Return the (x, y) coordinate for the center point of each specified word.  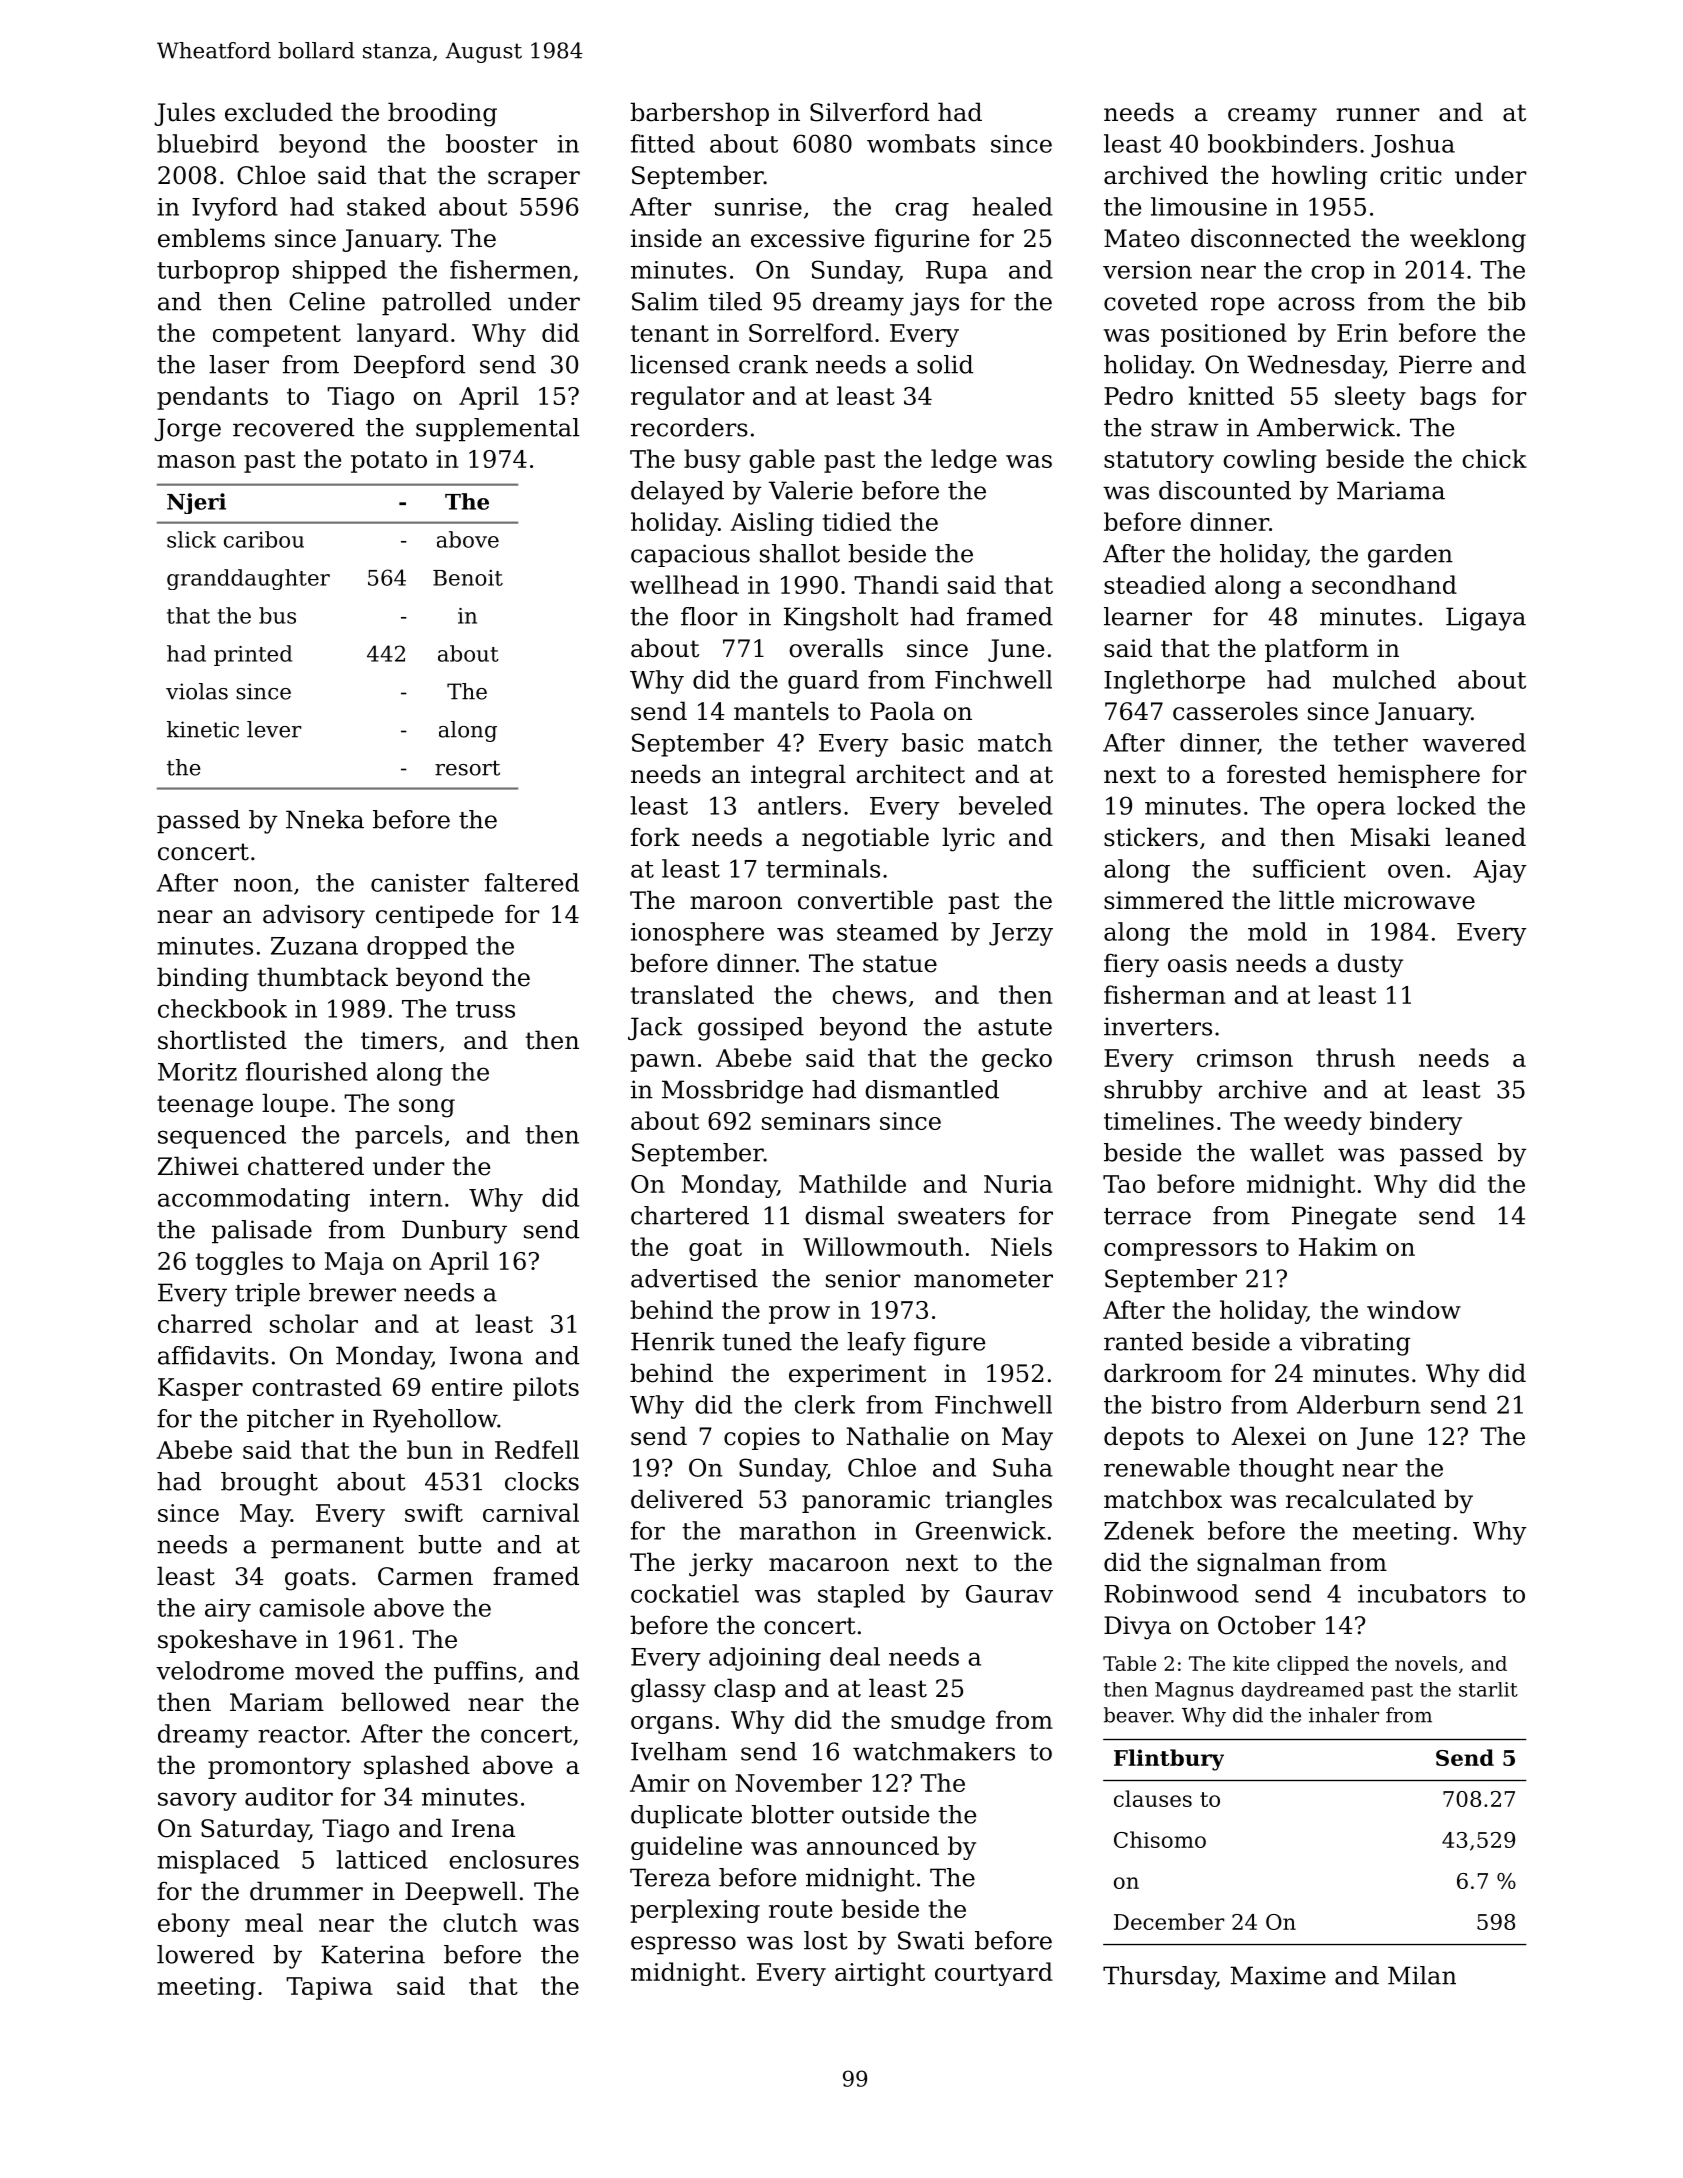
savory (197, 1801)
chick (1494, 458)
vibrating (1355, 1344)
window (1414, 1309)
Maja (354, 1263)
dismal (844, 1215)
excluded (279, 112)
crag (922, 211)
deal (855, 1656)
